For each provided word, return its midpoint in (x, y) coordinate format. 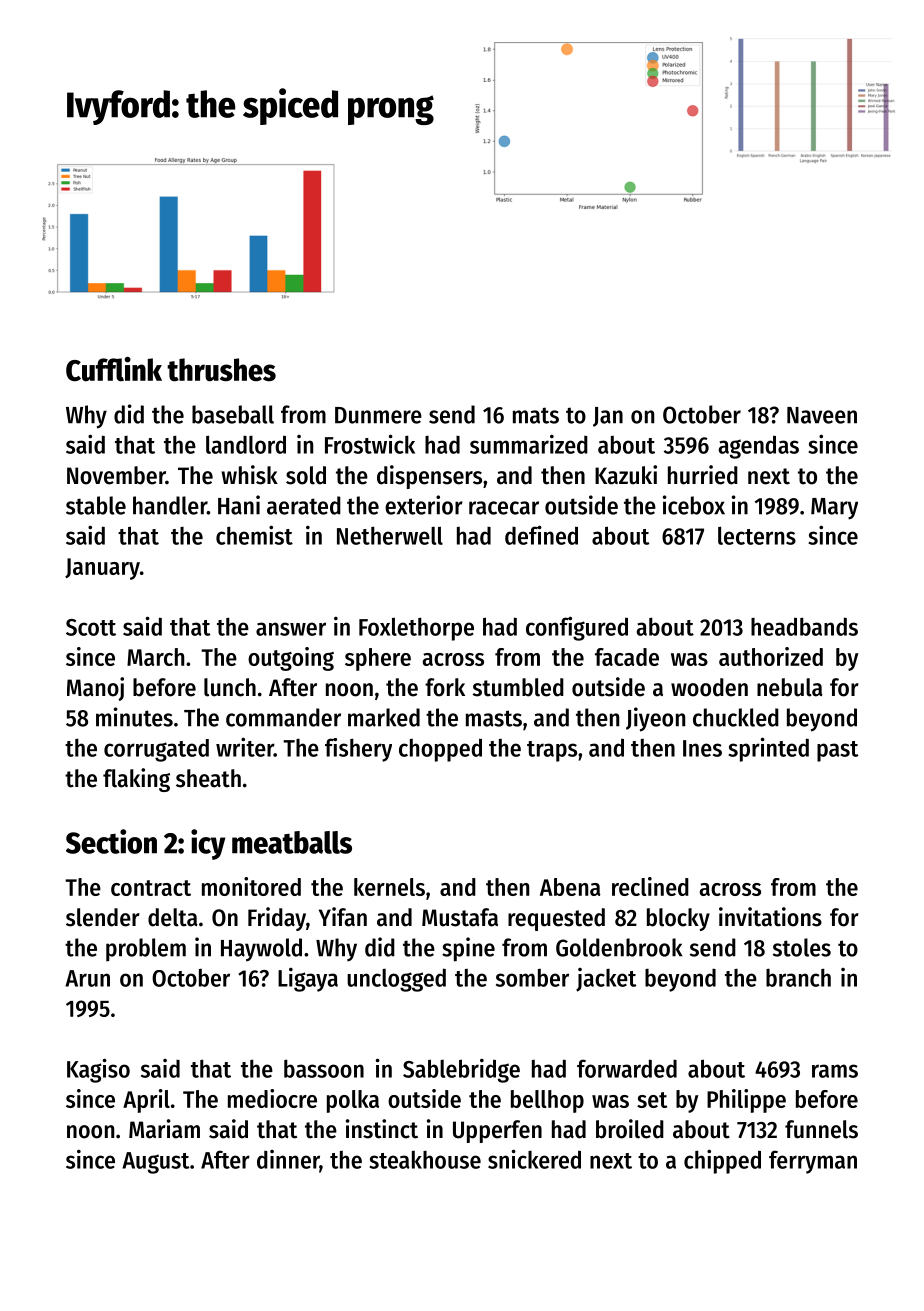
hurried (703, 475)
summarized (529, 444)
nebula (790, 687)
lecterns (757, 535)
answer (291, 629)
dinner (288, 1160)
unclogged (396, 980)
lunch (230, 687)
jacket (606, 980)
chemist (254, 535)
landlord (246, 444)
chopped (440, 750)
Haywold (261, 950)
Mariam (164, 1129)
